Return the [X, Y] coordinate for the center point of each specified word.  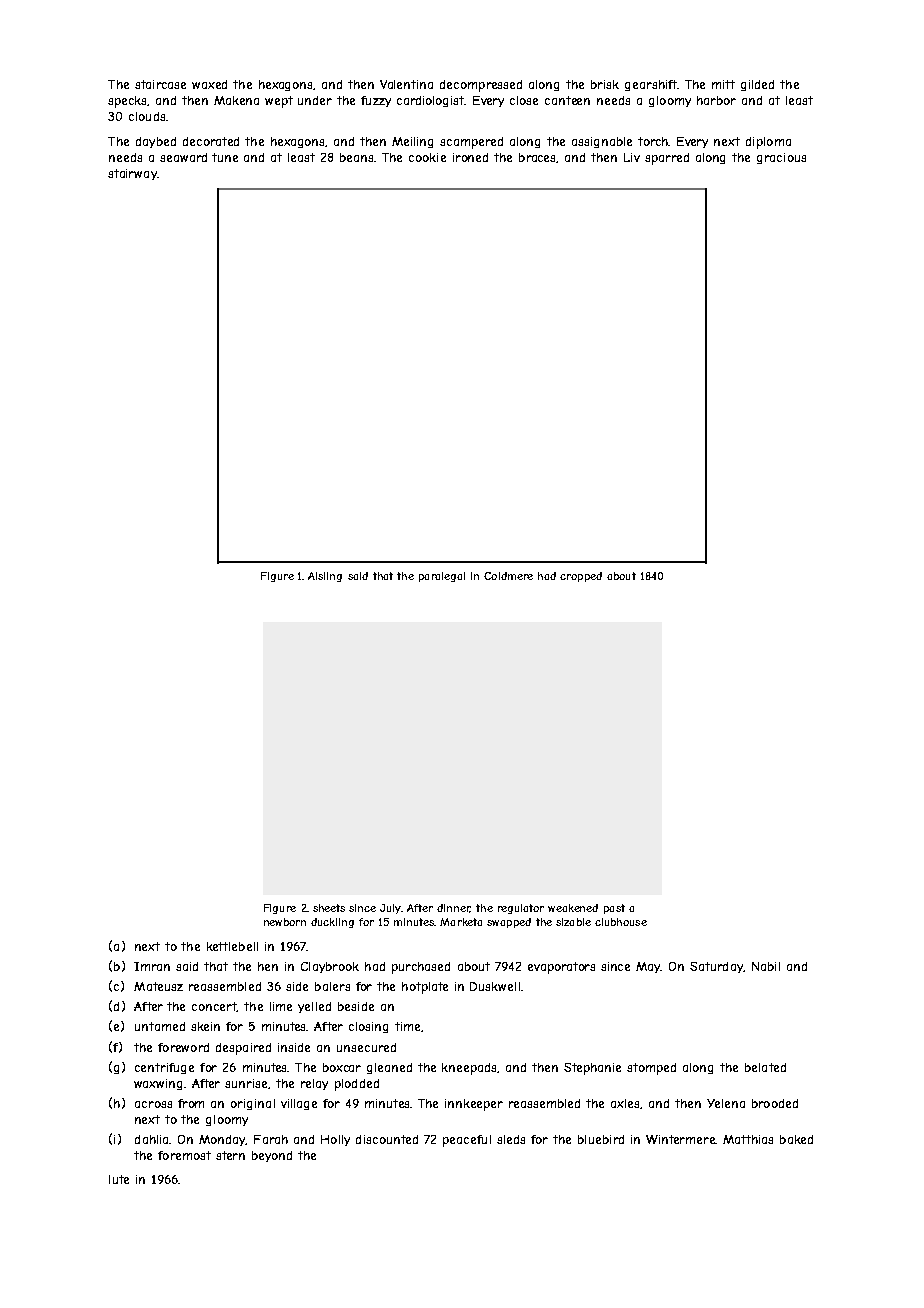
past [614, 909]
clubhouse [621, 922]
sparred [667, 159]
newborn [285, 922]
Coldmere [508, 576]
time [407, 1026]
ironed [470, 157]
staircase [160, 84]
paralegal [442, 577]
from [191, 1103]
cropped [581, 577]
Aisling [325, 577]
